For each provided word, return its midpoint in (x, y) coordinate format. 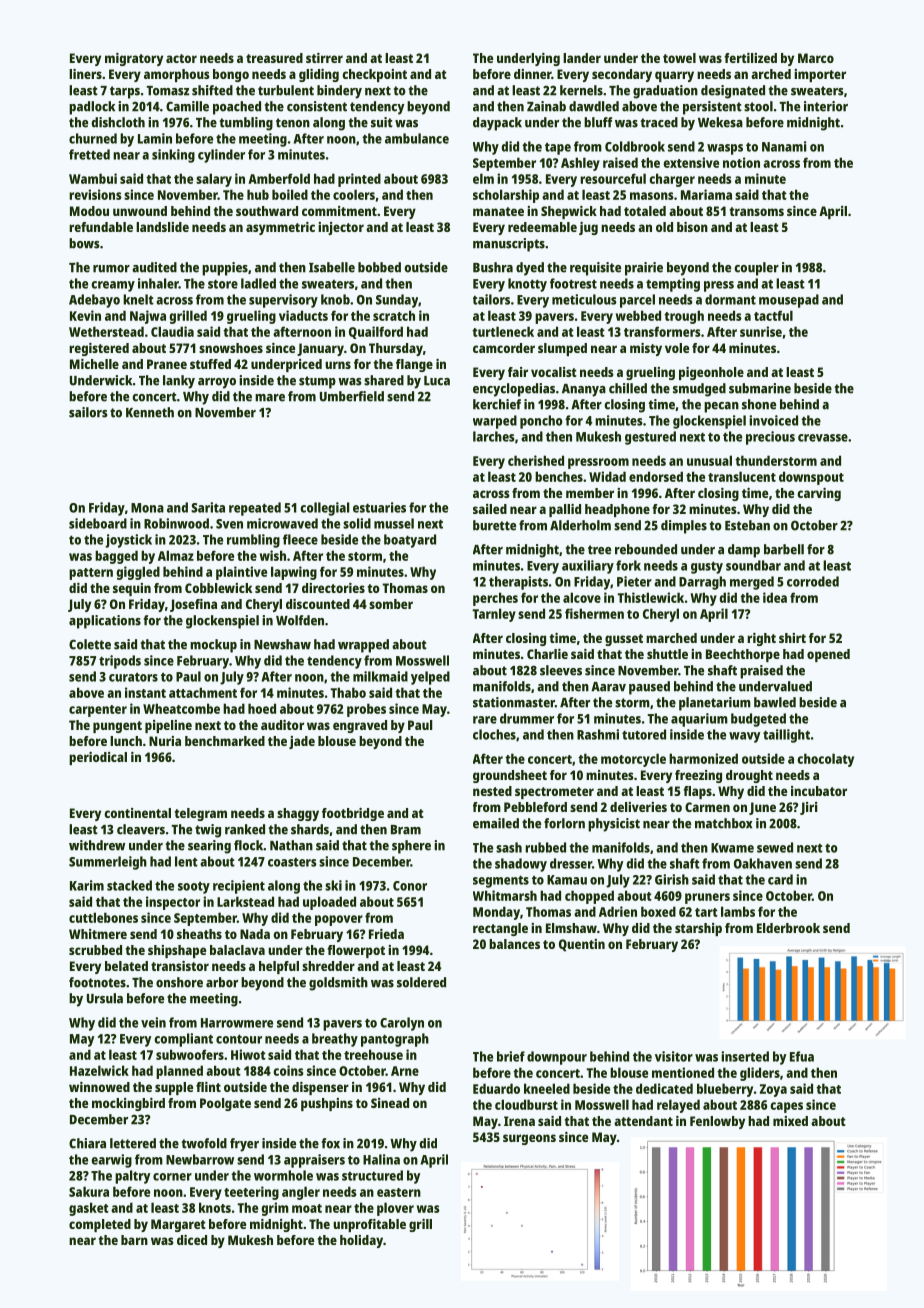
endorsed (656, 476)
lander (582, 58)
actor (181, 58)
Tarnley (494, 615)
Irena (519, 1121)
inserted (745, 1056)
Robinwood (176, 523)
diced (192, 1240)
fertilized (750, 58)
